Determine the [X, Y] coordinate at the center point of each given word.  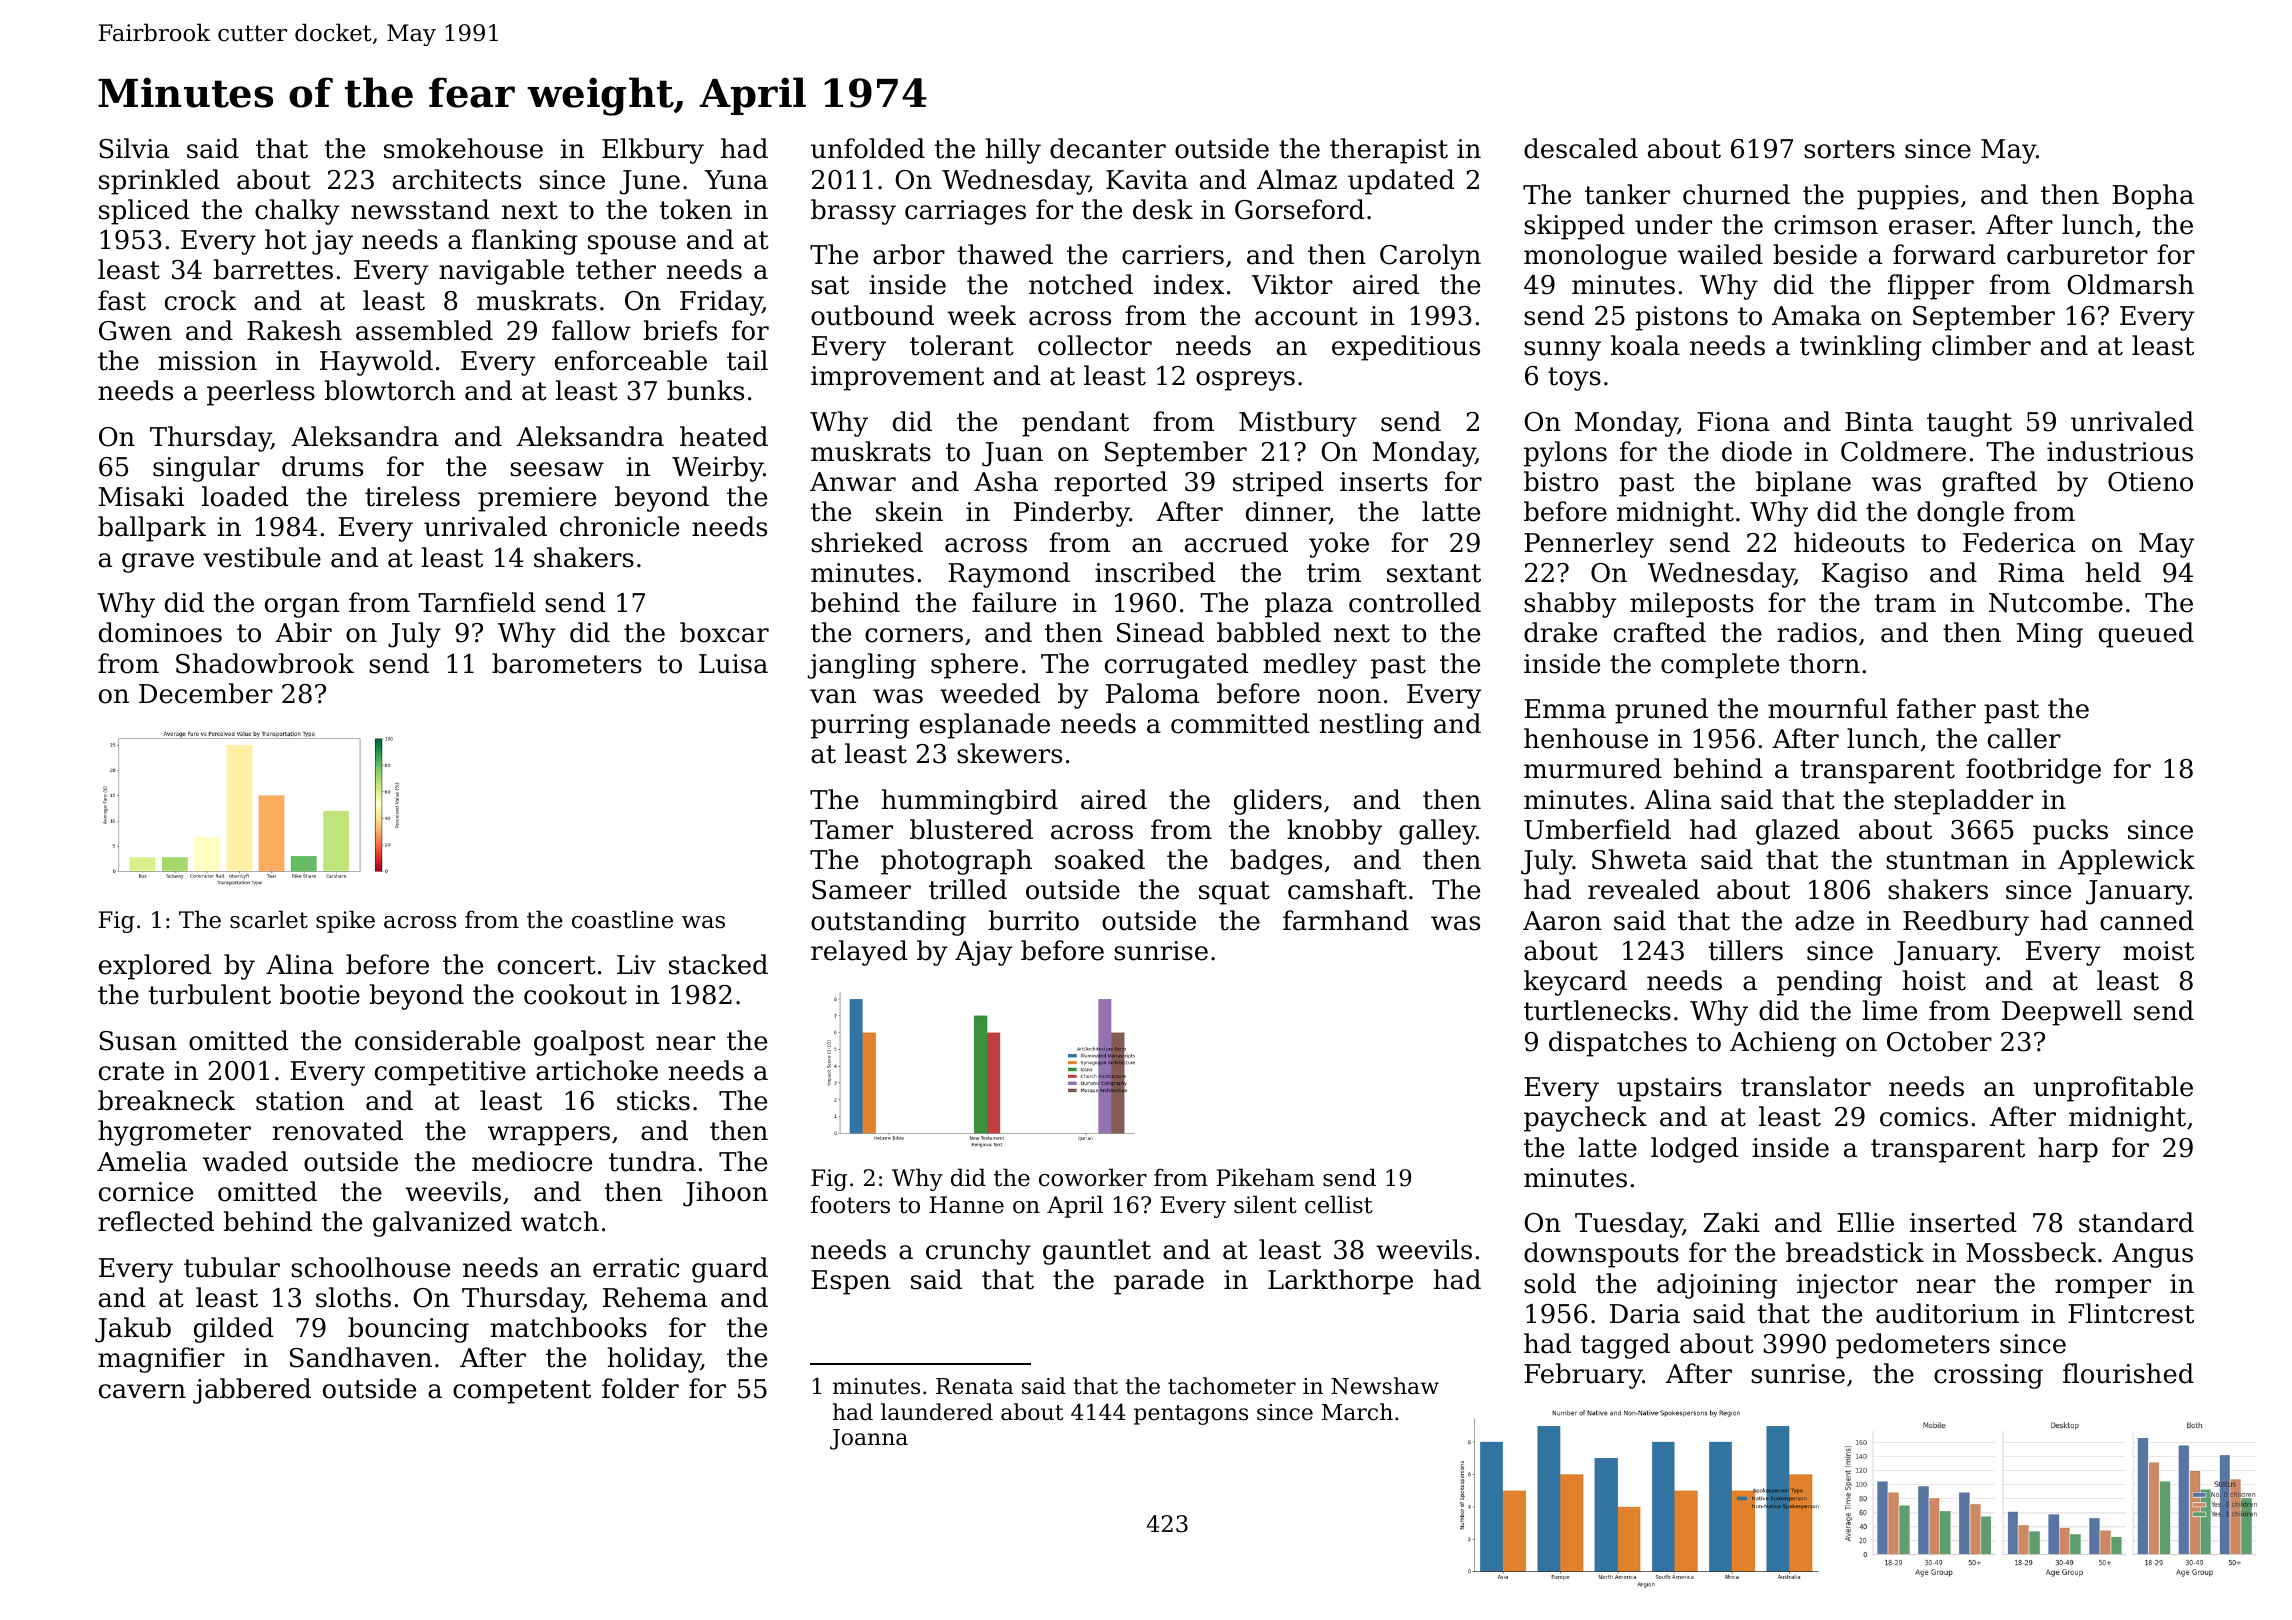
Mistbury [1298, 424]
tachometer [1232, 1386]
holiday [654, 1360]
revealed [1644, 889]
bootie [320, 994]
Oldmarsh [2130, 284]
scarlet [269, 919]
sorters [1849, 149]
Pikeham [1265, 1177]
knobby [1335, 832]
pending [1829, 983]
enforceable [631, 360]
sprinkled [159, 182]
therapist [1389, 151]
